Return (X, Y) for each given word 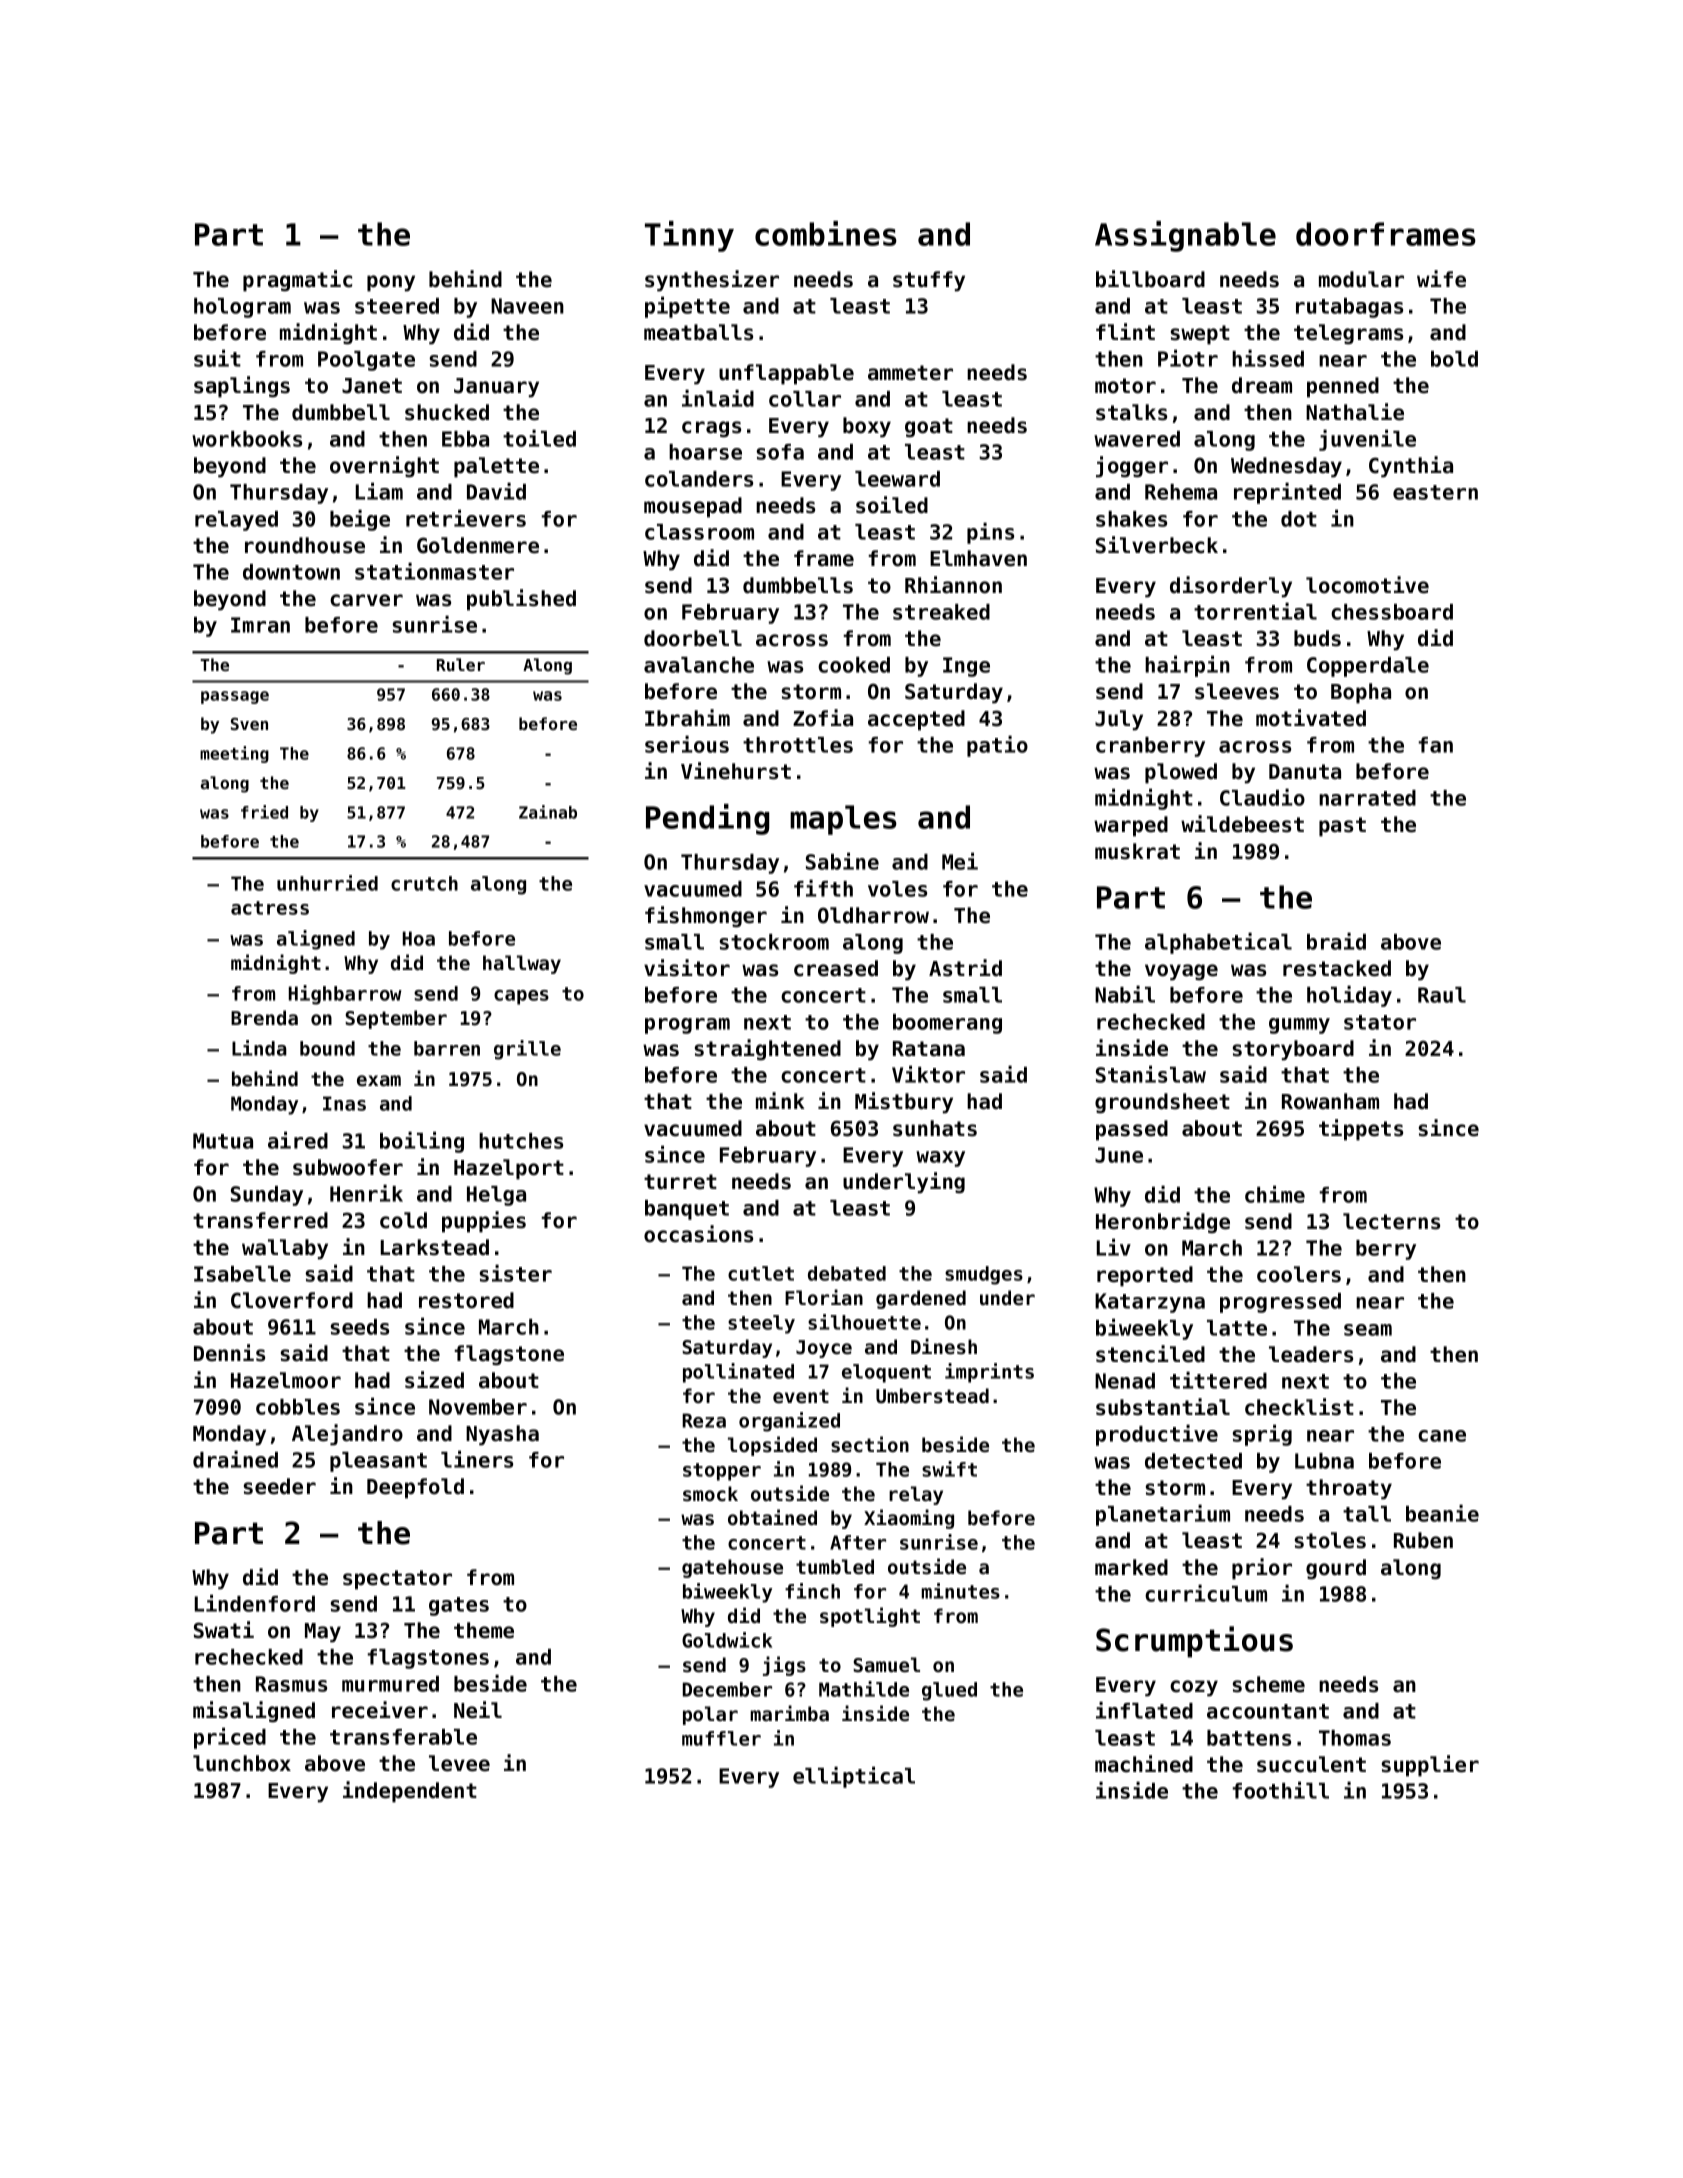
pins (990, 533)
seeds (359, 1327)
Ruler (461, 664)
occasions (698, 1234)
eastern (1435, 492)
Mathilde (864, 1689)
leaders (1311, 1354)
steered (397, 306)
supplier (1430, 1766)
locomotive (1367, 585)
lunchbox (242, 1763)
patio (997, 746)
